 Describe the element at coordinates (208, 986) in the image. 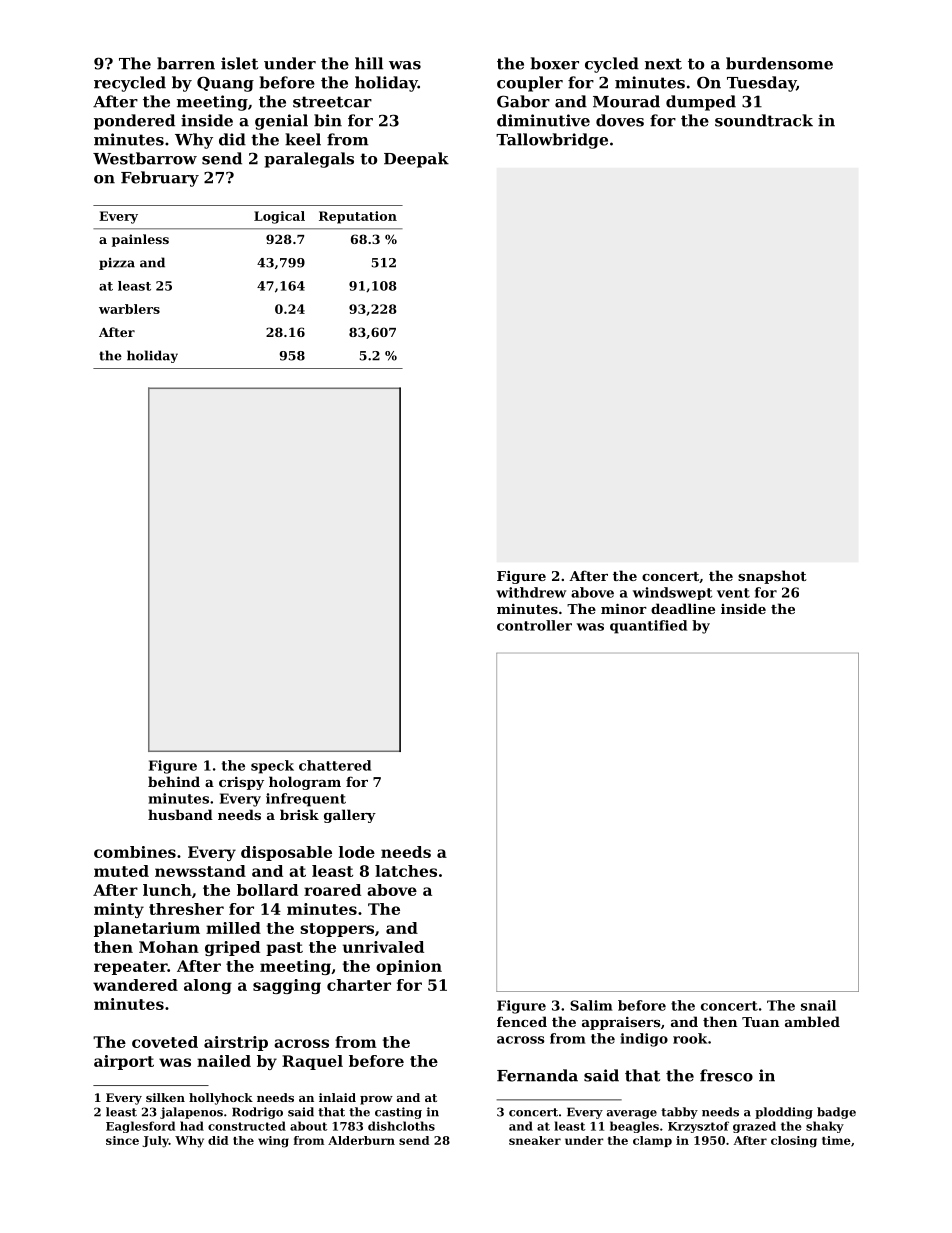

I see `along` at that location.
